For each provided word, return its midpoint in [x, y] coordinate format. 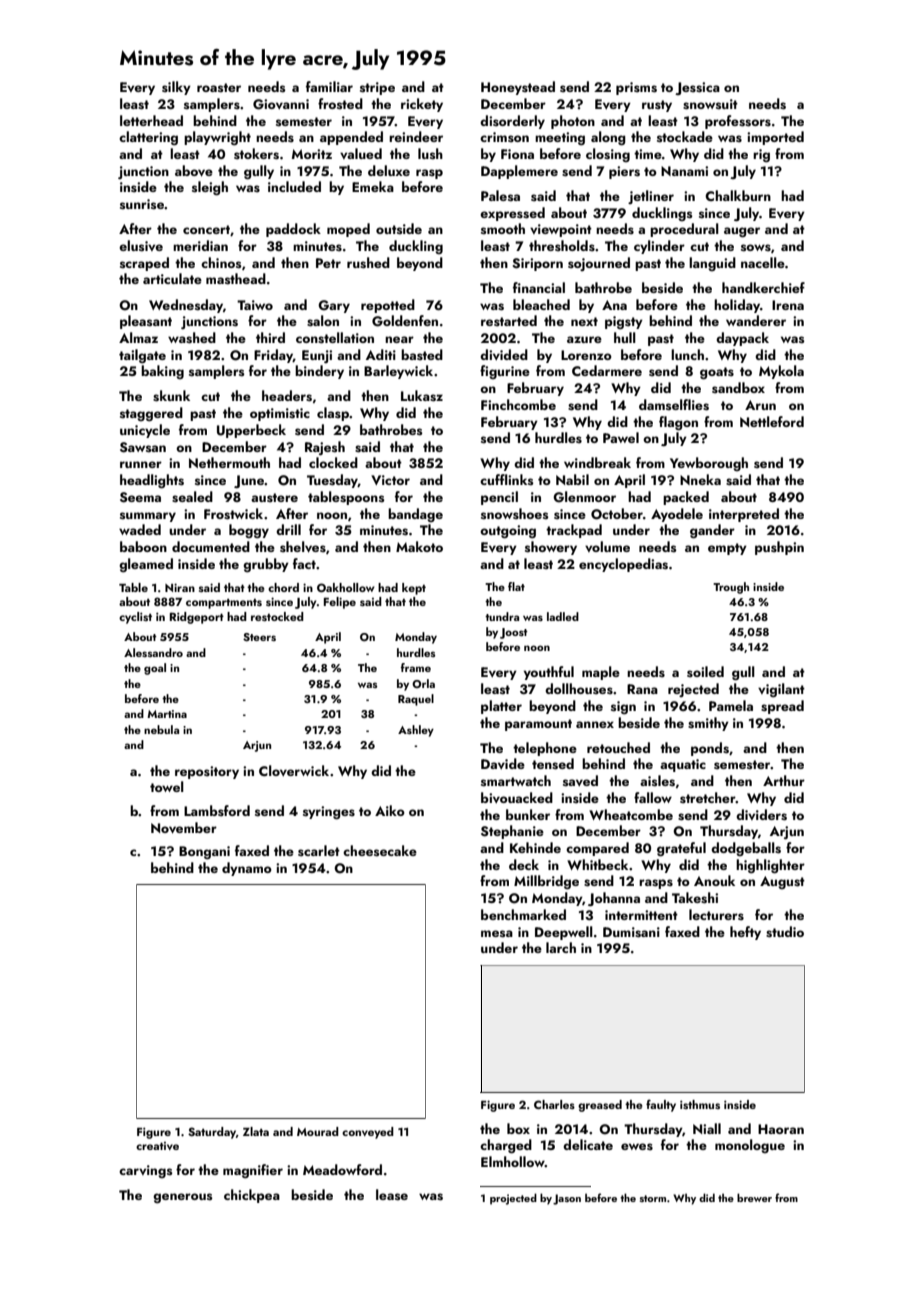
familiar [329, 86]
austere [274, 498]
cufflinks [506, 479]
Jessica [697, 88]
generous [182, 1198]
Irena [788, 305]
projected [513, 1199]
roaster [219, 87]
